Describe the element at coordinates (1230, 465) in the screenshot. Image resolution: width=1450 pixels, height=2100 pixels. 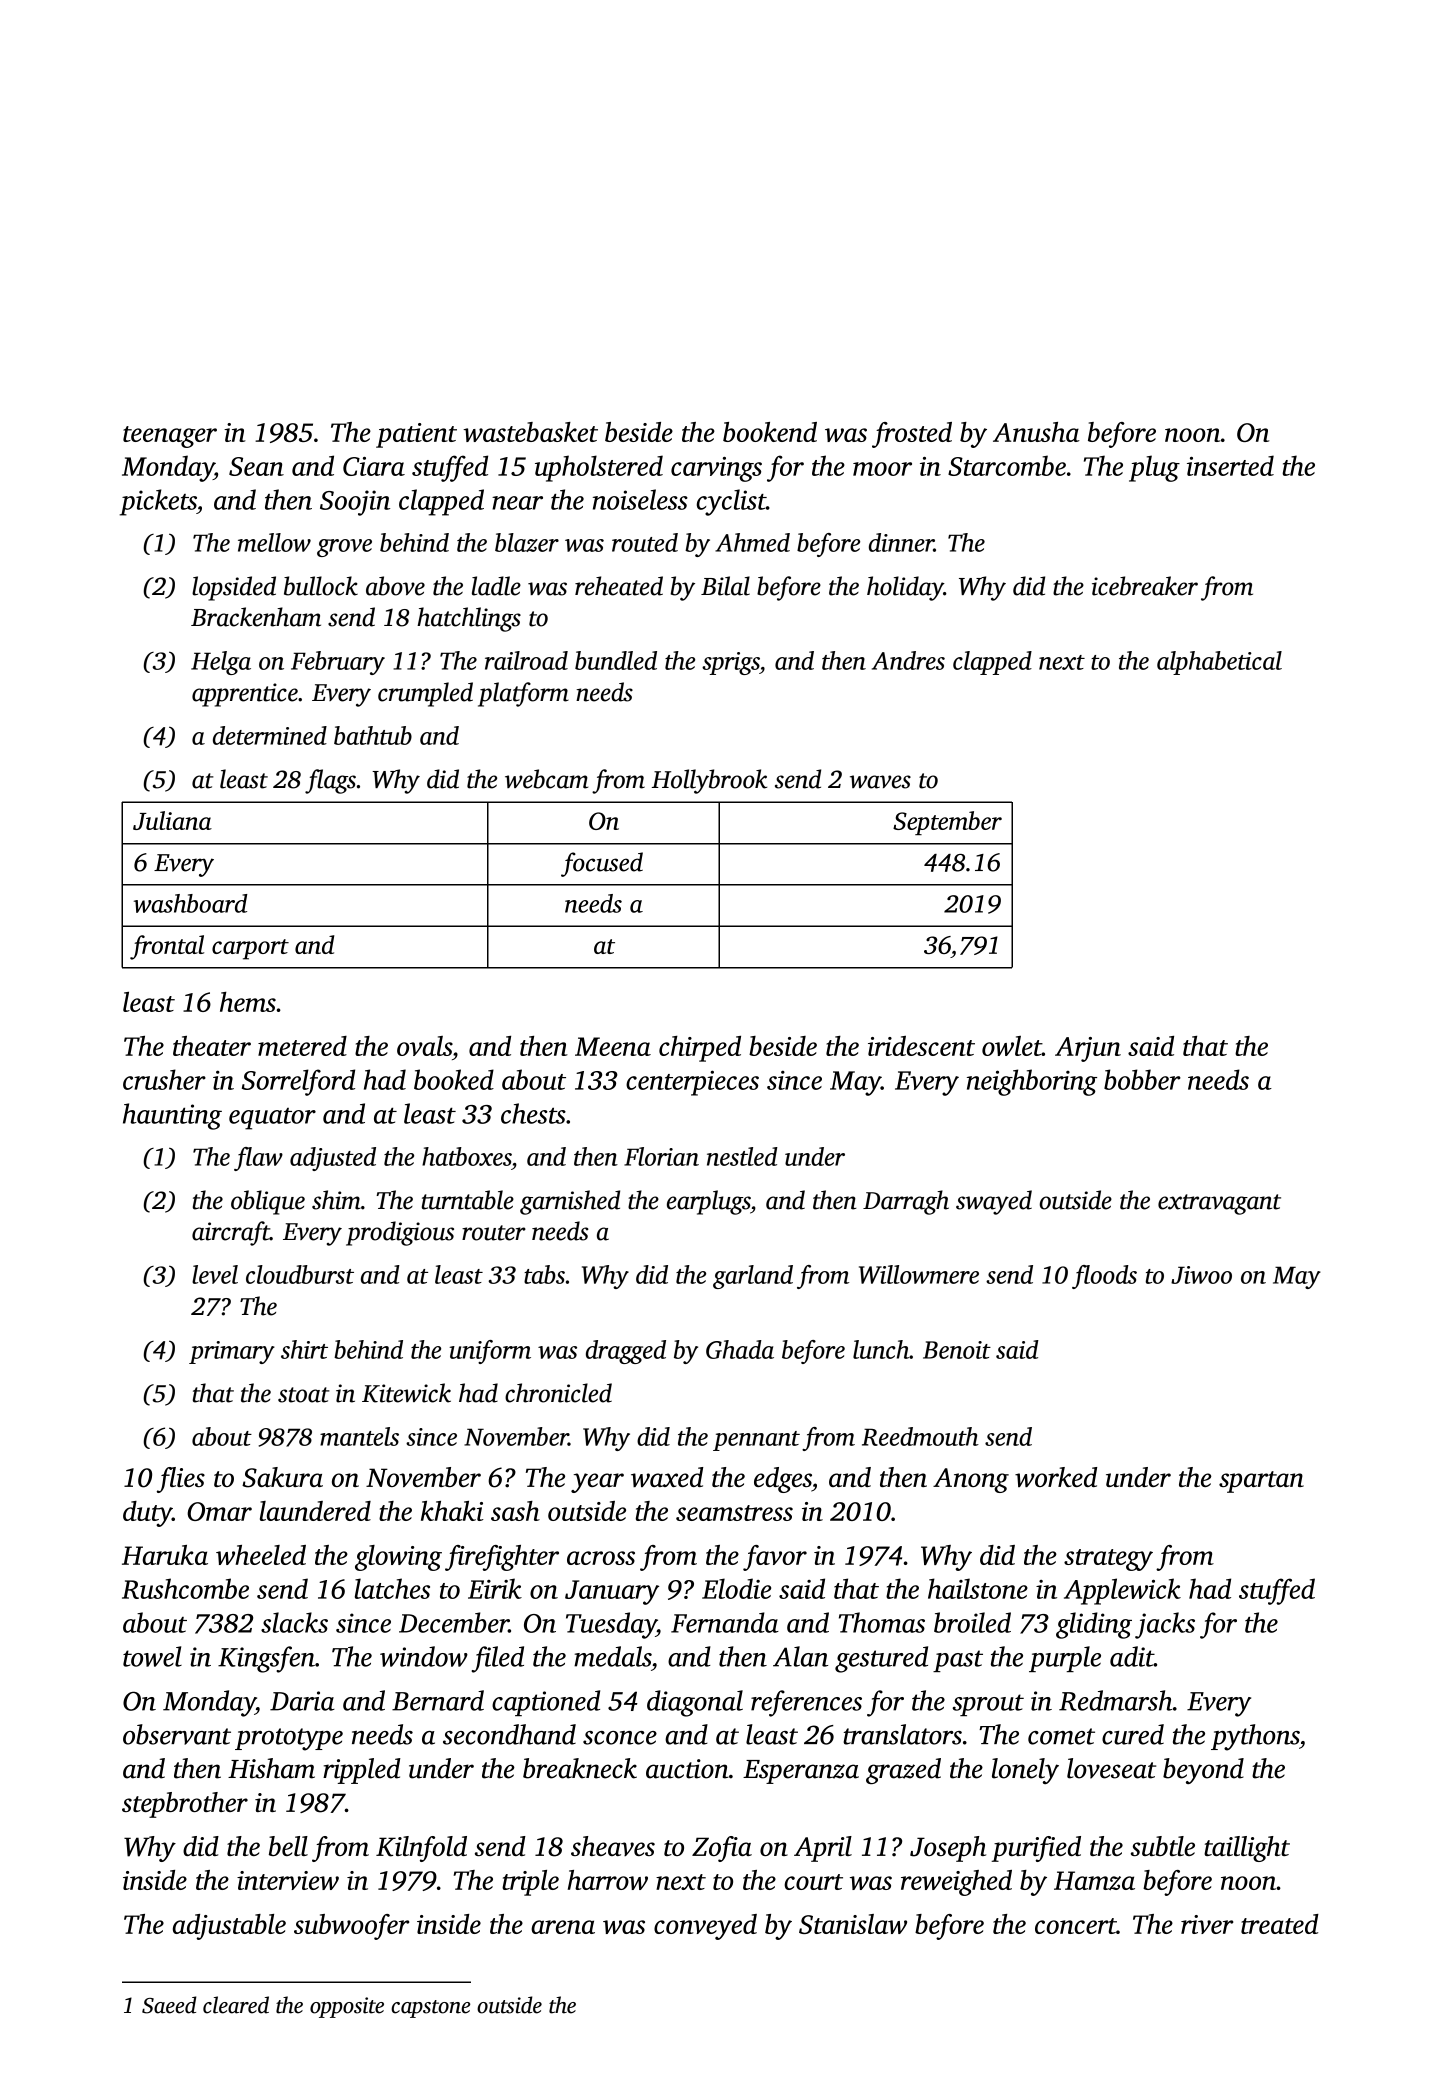
I see `inserted` at that location.
